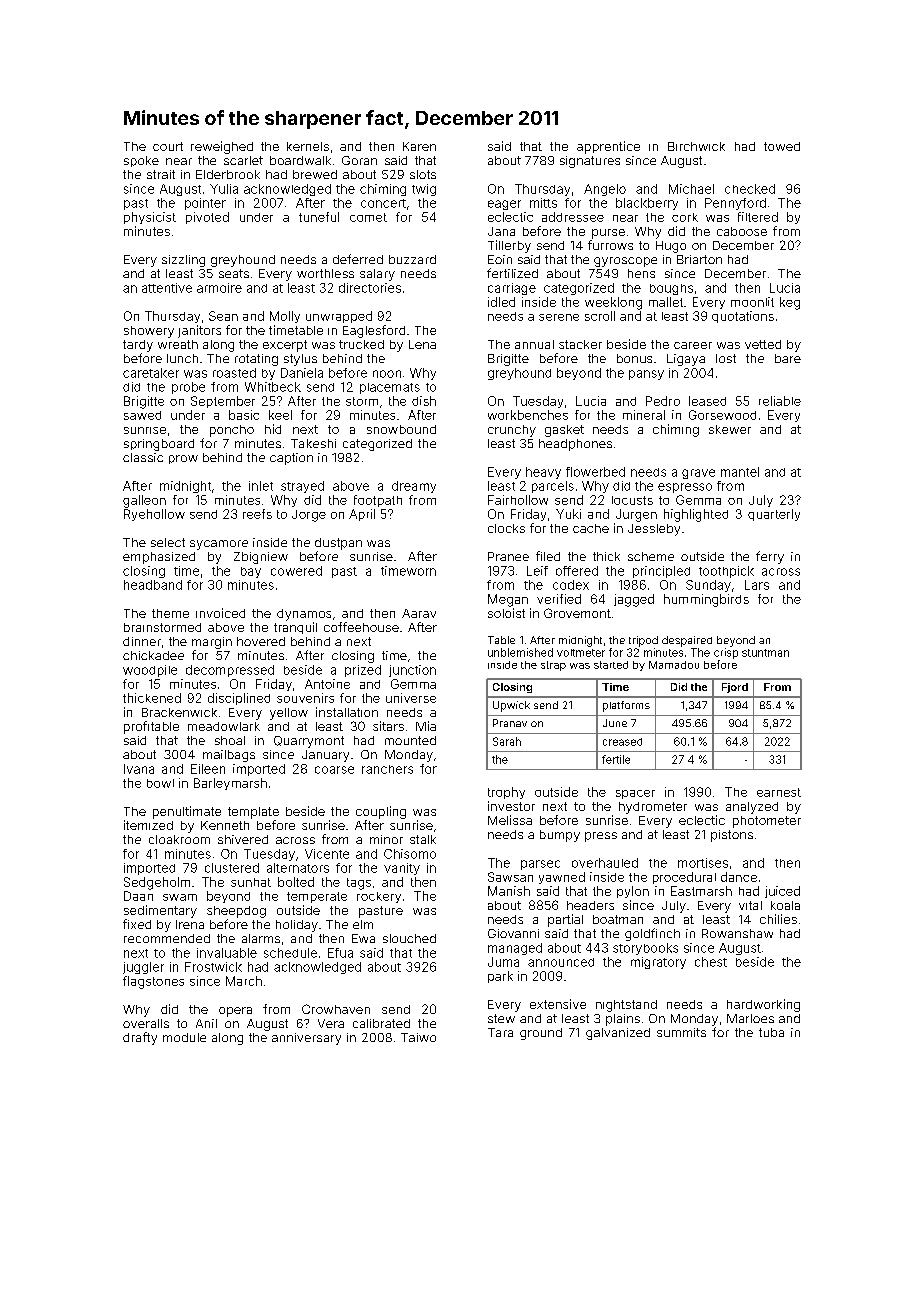 The height and width of the screenshot is (1314, 924). What do you see at coordinates (223, 316) in the screenshot?
I see `Sean` at bounding box center [223, 316].
